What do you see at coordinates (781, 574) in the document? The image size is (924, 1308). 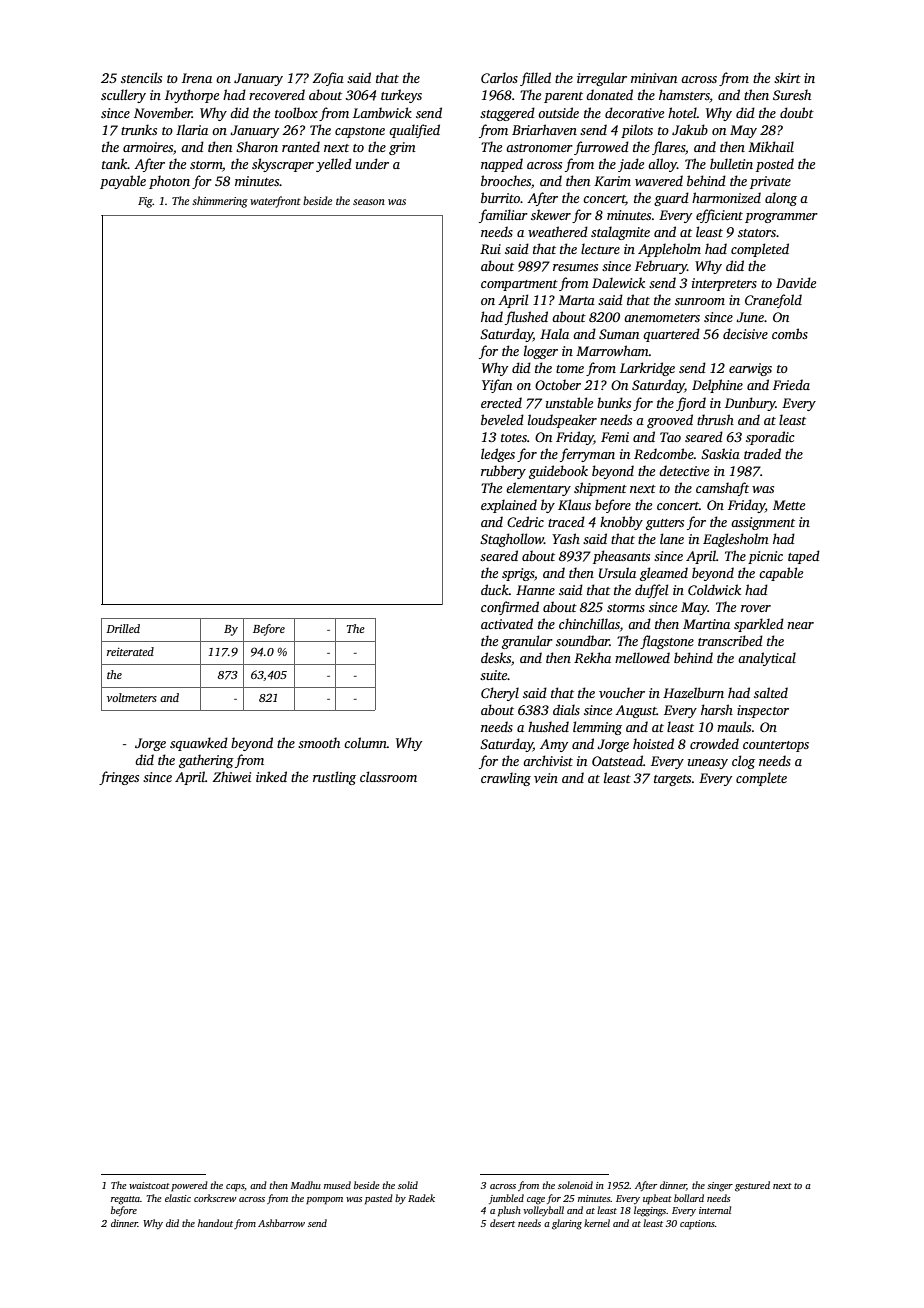 I see `capable` at bounding box center [781, 574].
